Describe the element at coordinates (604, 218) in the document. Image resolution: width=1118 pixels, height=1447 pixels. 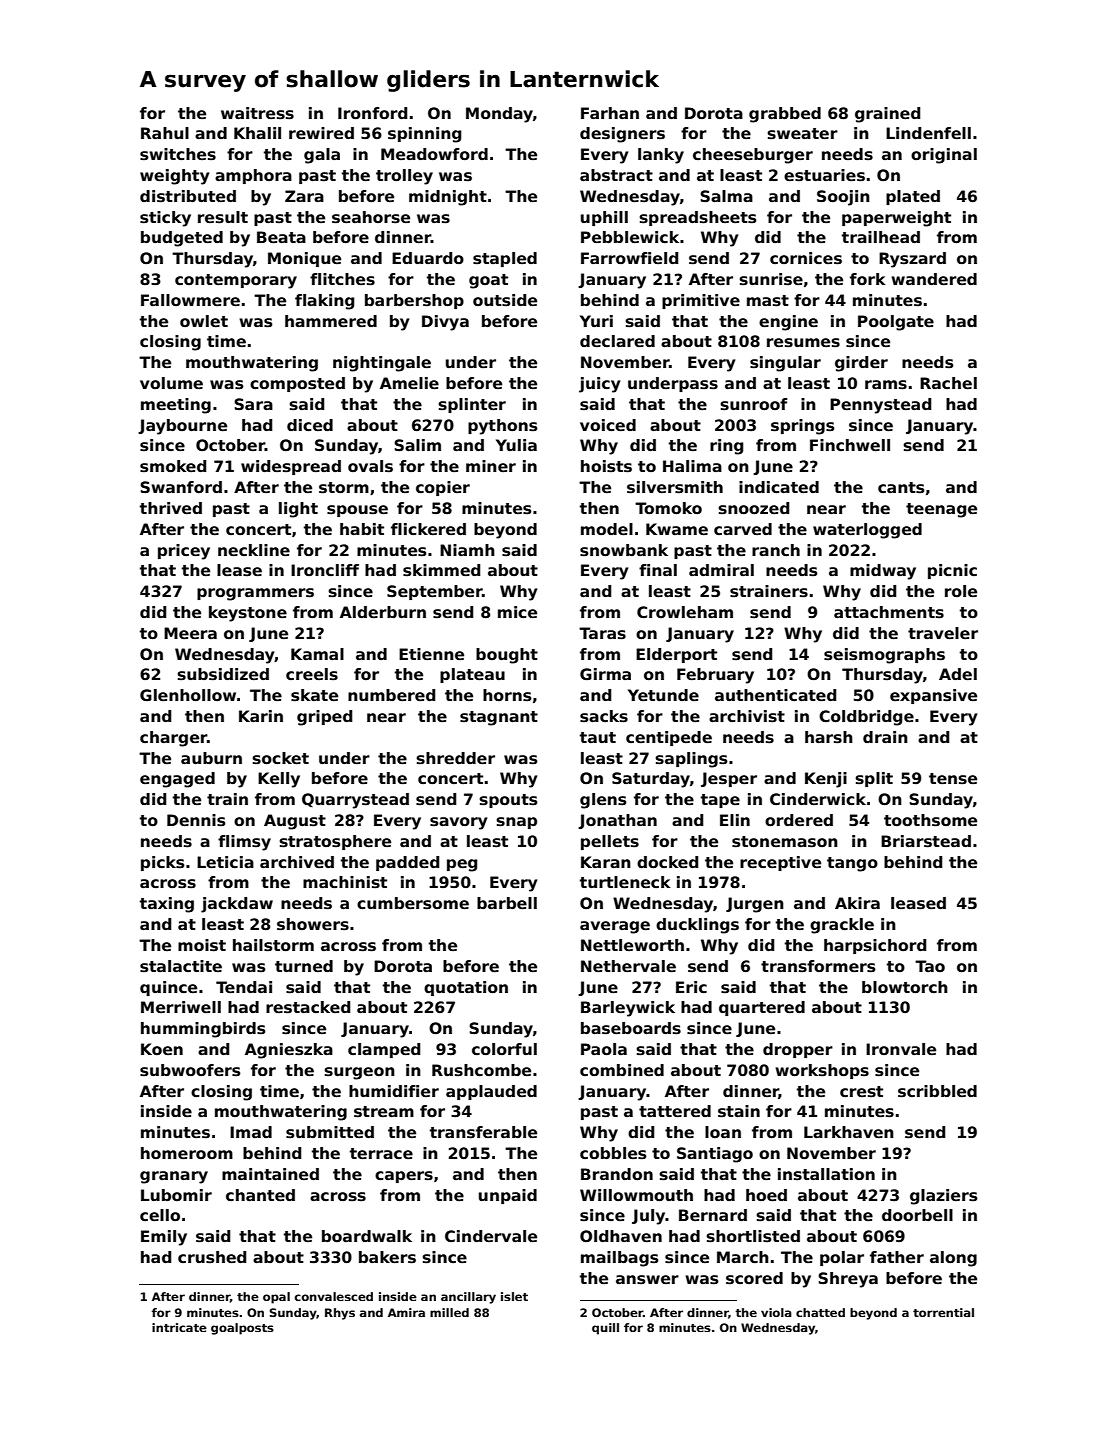
I see `uphill` at that location.
